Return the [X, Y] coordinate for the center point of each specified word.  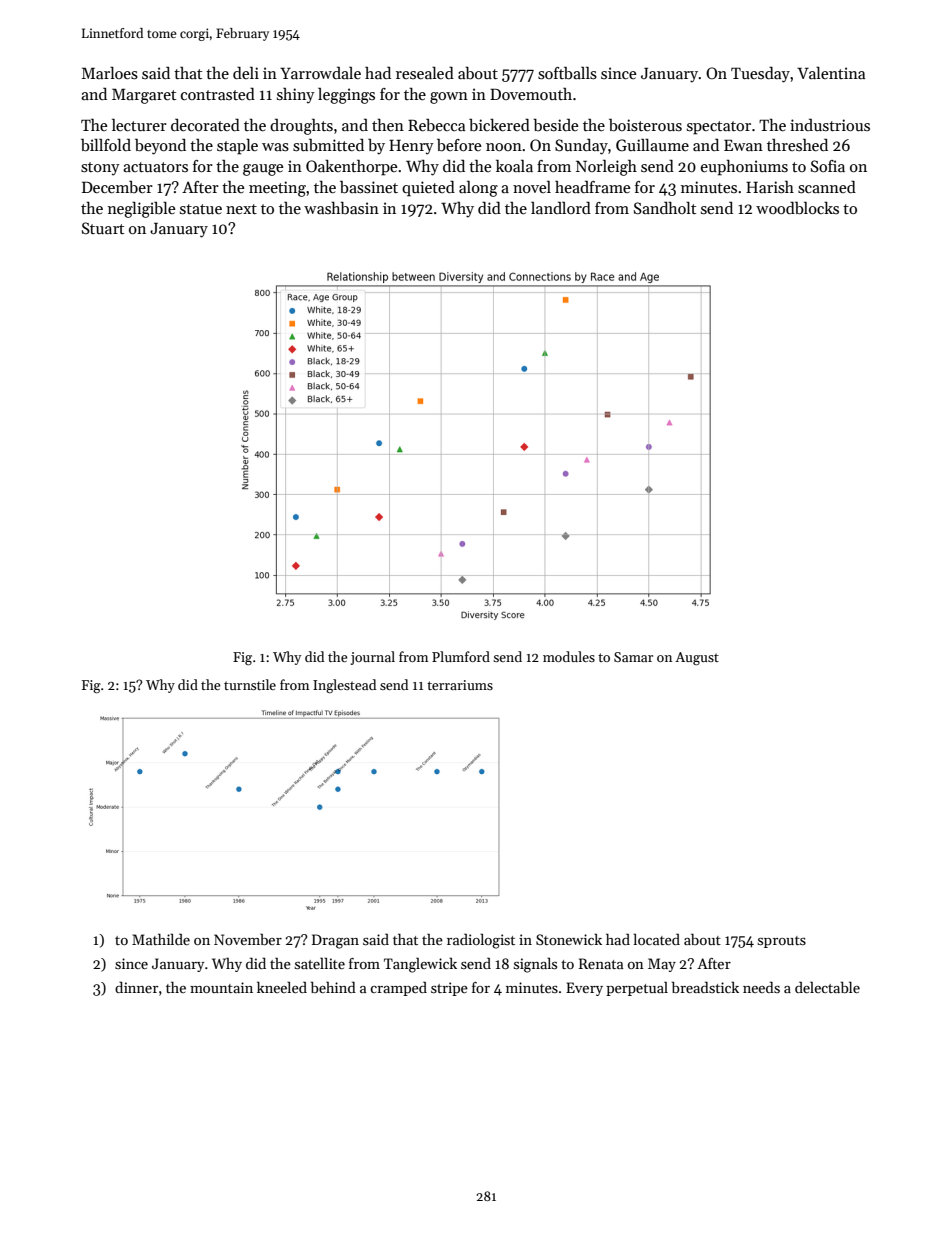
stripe [449, 989]
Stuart [103, 228]
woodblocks [797, 208]
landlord [561, 208]
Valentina [831, 73]
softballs [567, 73]
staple [237, 147]
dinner [136, 987]
